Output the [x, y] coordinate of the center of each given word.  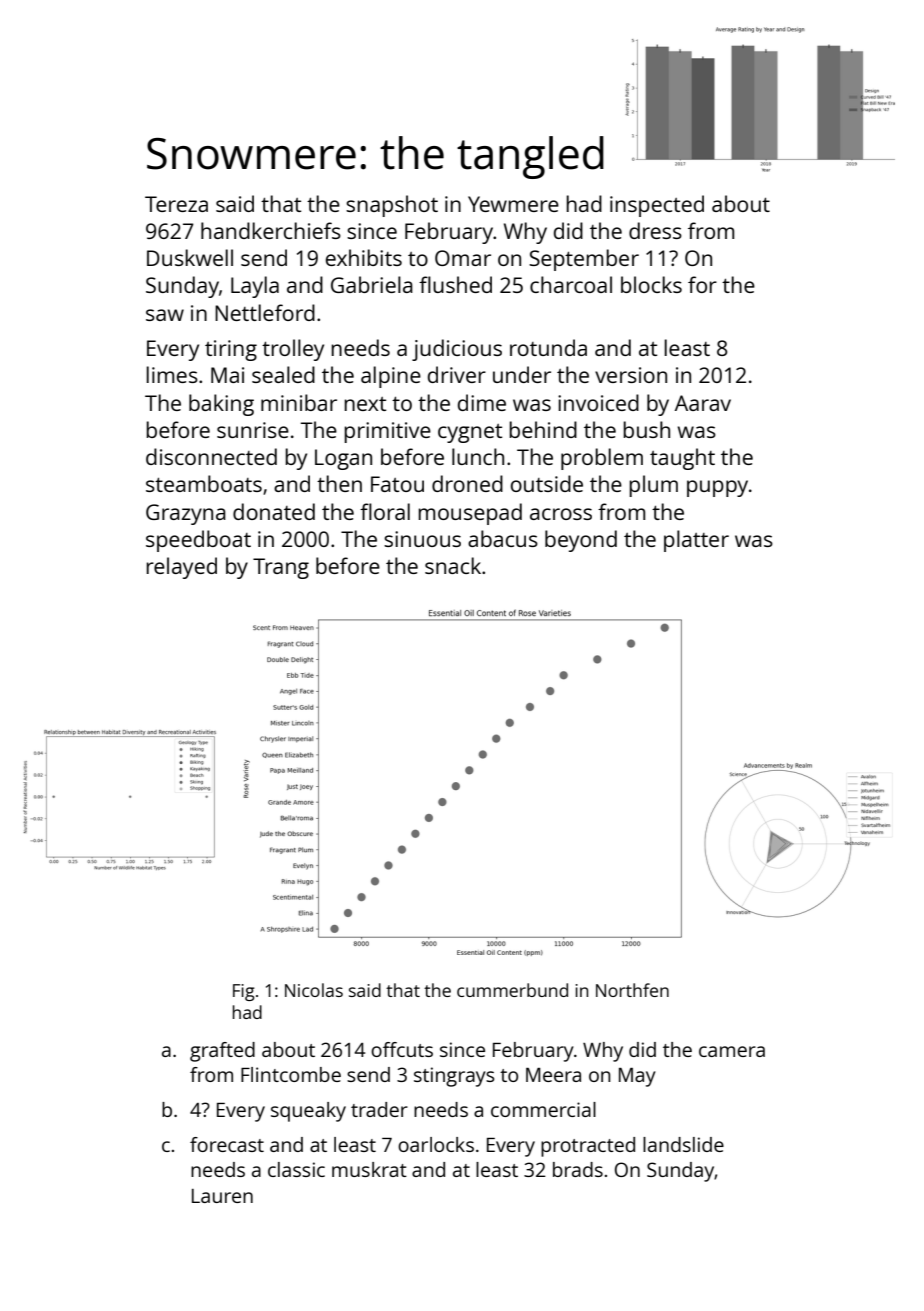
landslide [683, 1144]
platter [696, 541]
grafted [222, 1052]
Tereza [176, 204]
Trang [281, 568]
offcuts [402, 1049]
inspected [657, 206]
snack [453, 565]
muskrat [369, 1169]
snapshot [392, 206]
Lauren [222, 1196]
